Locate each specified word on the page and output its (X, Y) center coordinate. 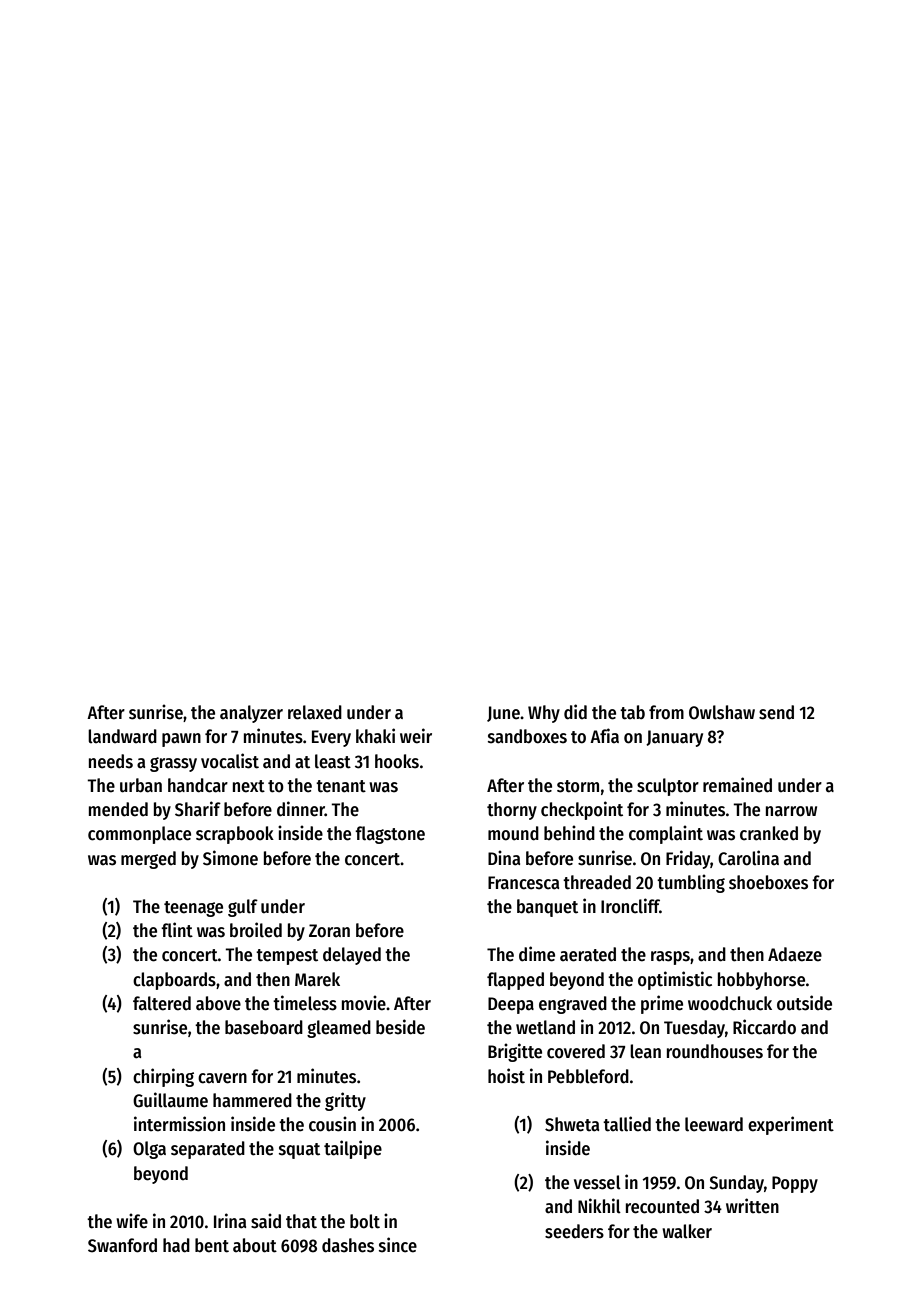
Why (544, 714)
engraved (573, 1005)
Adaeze (795, 954)
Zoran (329, 931)
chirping (163, 1077)
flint (177, 930)
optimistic (675, 980)
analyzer (251, 714)
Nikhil (599, 1205)
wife (132, 1221)
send (776, 712)
